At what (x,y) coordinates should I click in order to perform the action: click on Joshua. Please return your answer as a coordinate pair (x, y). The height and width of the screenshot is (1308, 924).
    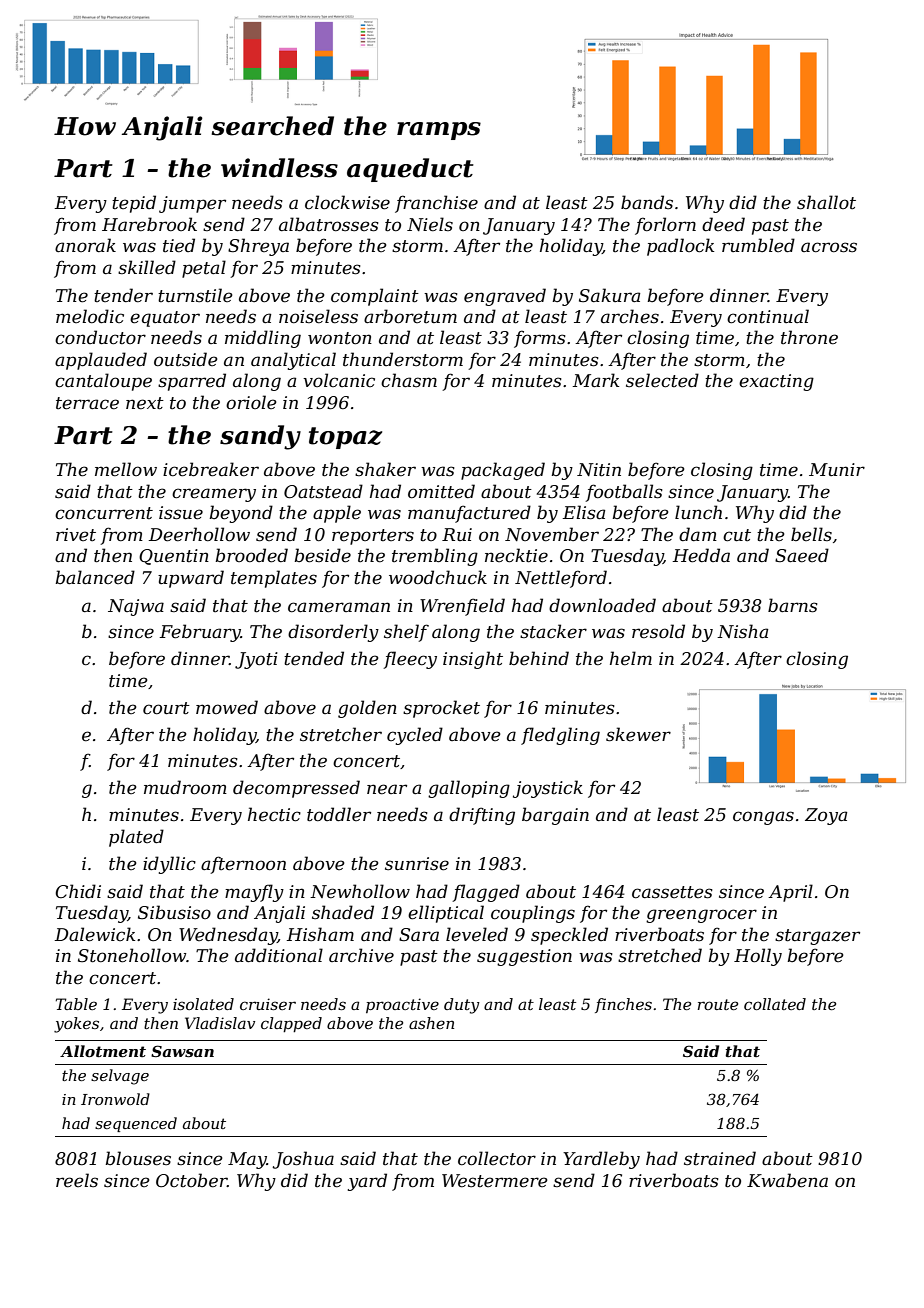
    Looking at the image, I should click on (303, 1160).
